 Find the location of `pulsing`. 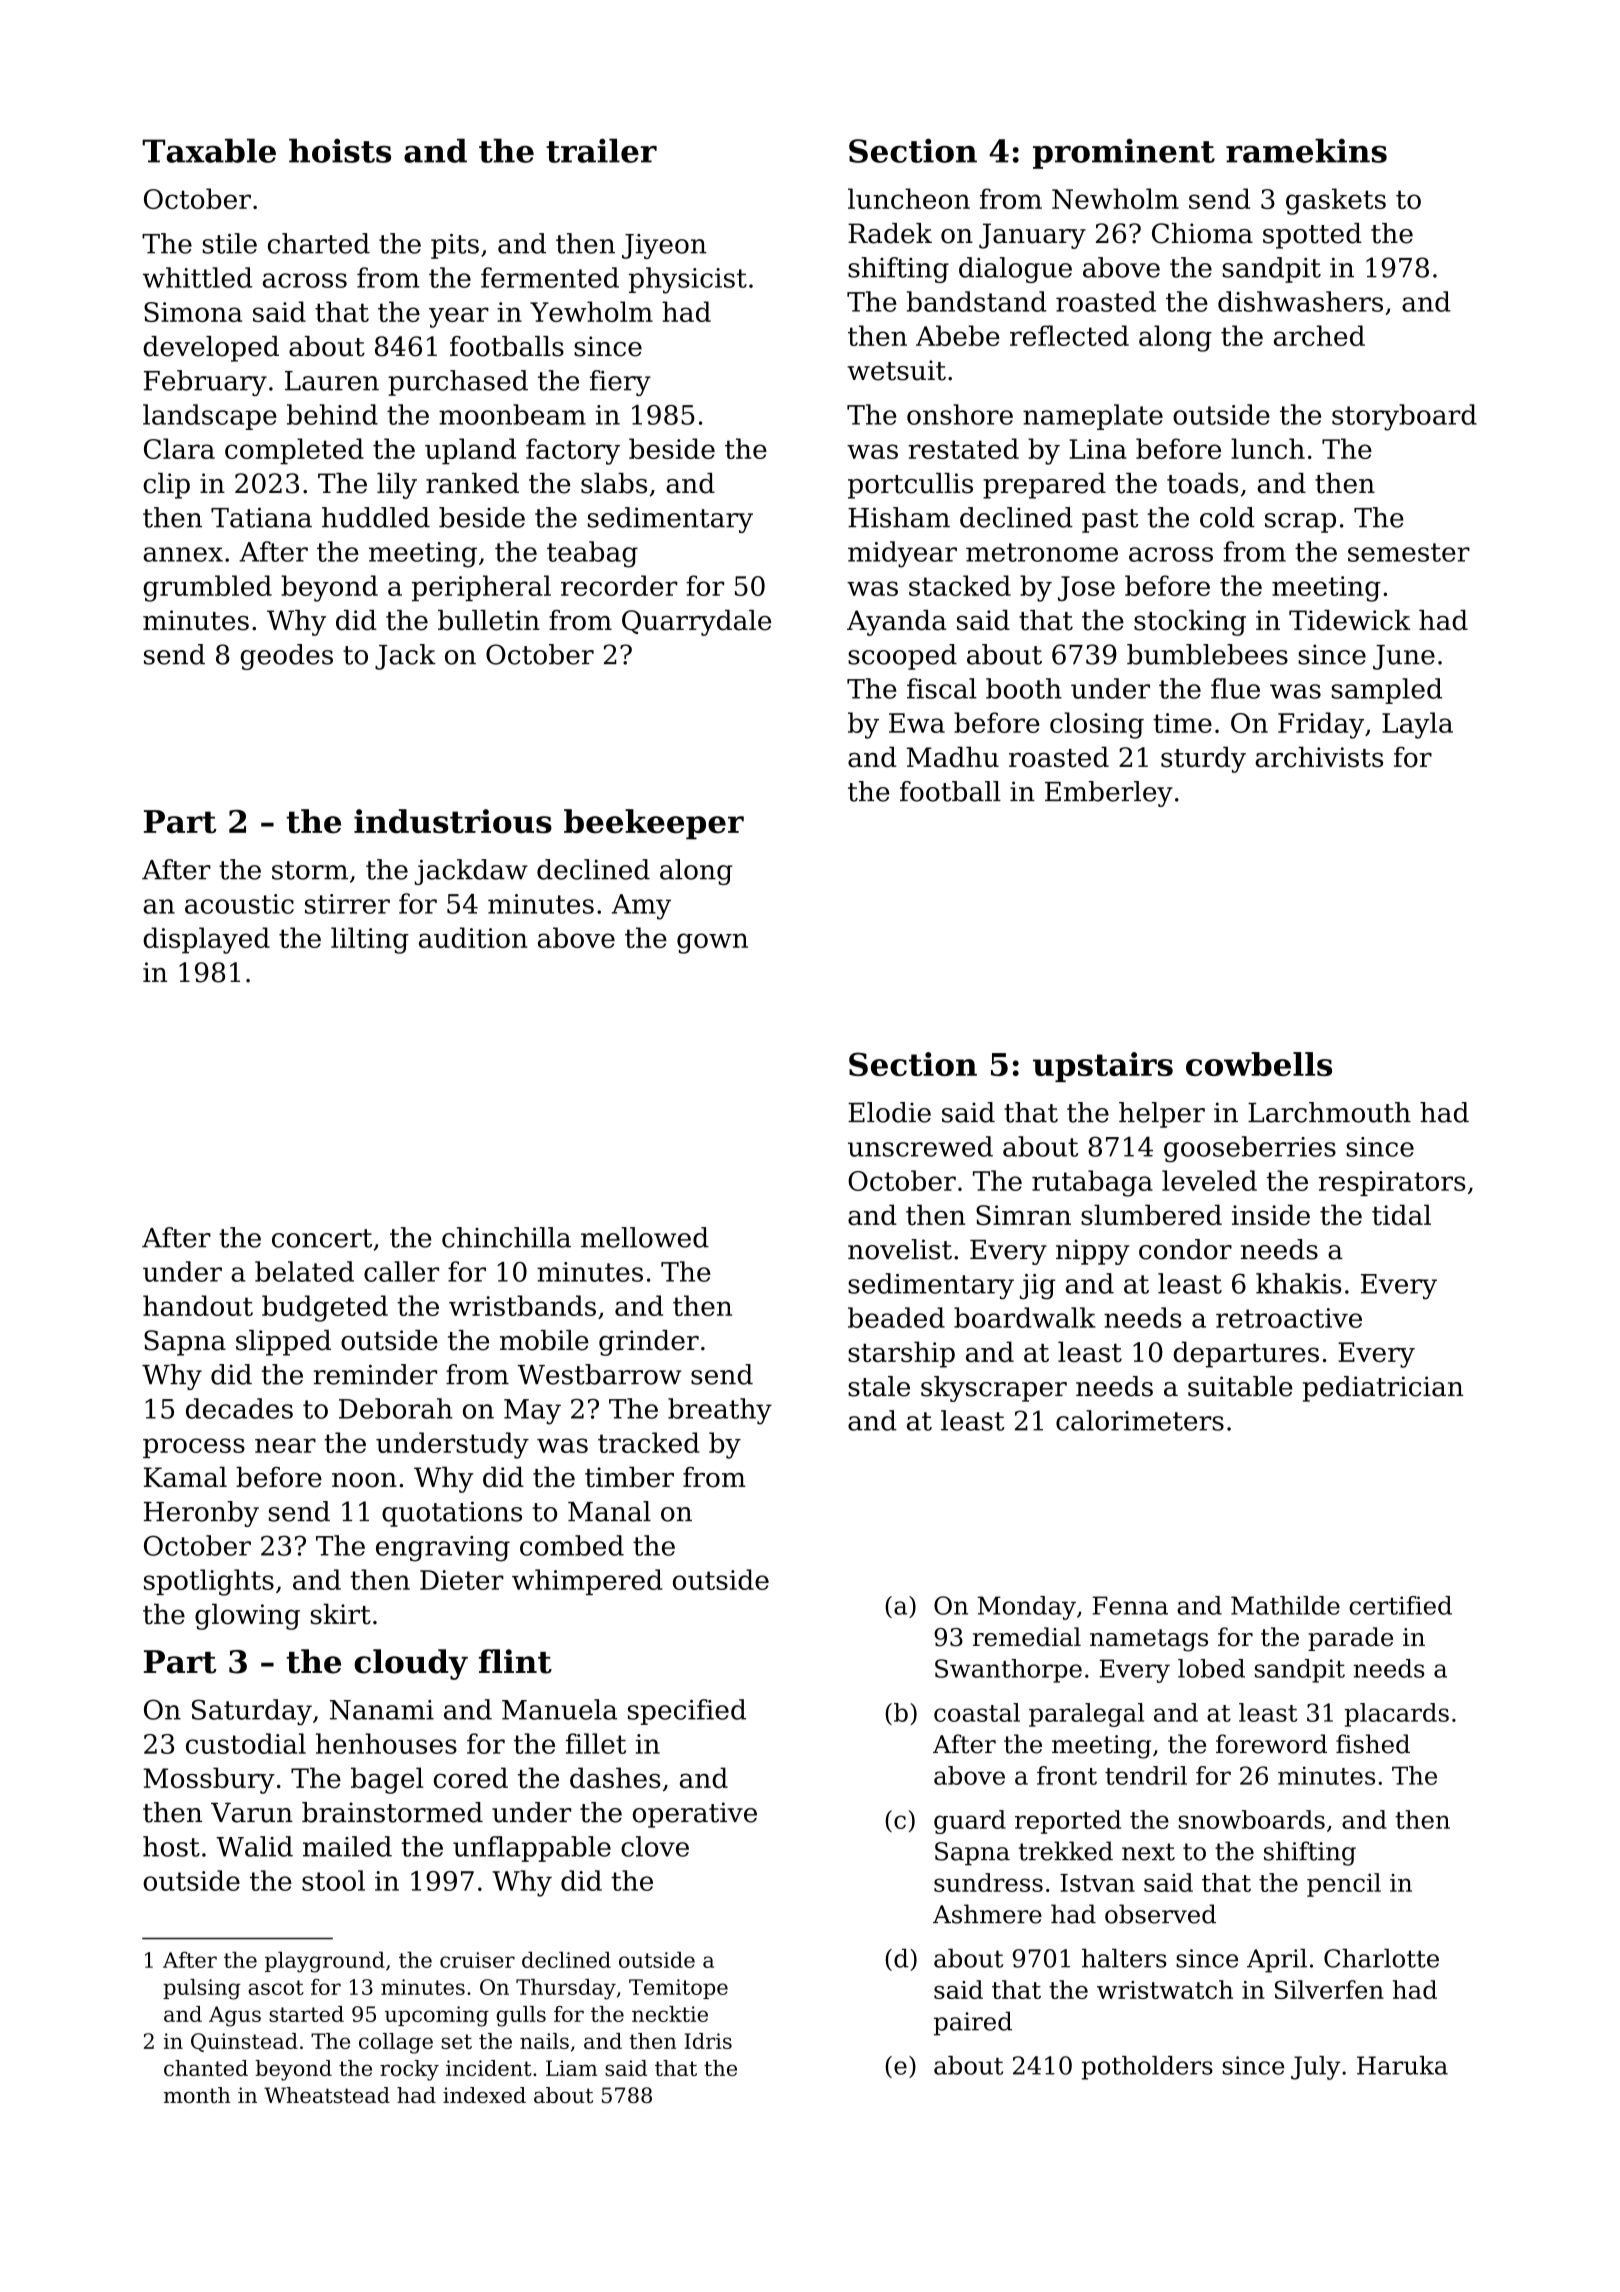

pulsing is located at coordinates (202, 1989).
